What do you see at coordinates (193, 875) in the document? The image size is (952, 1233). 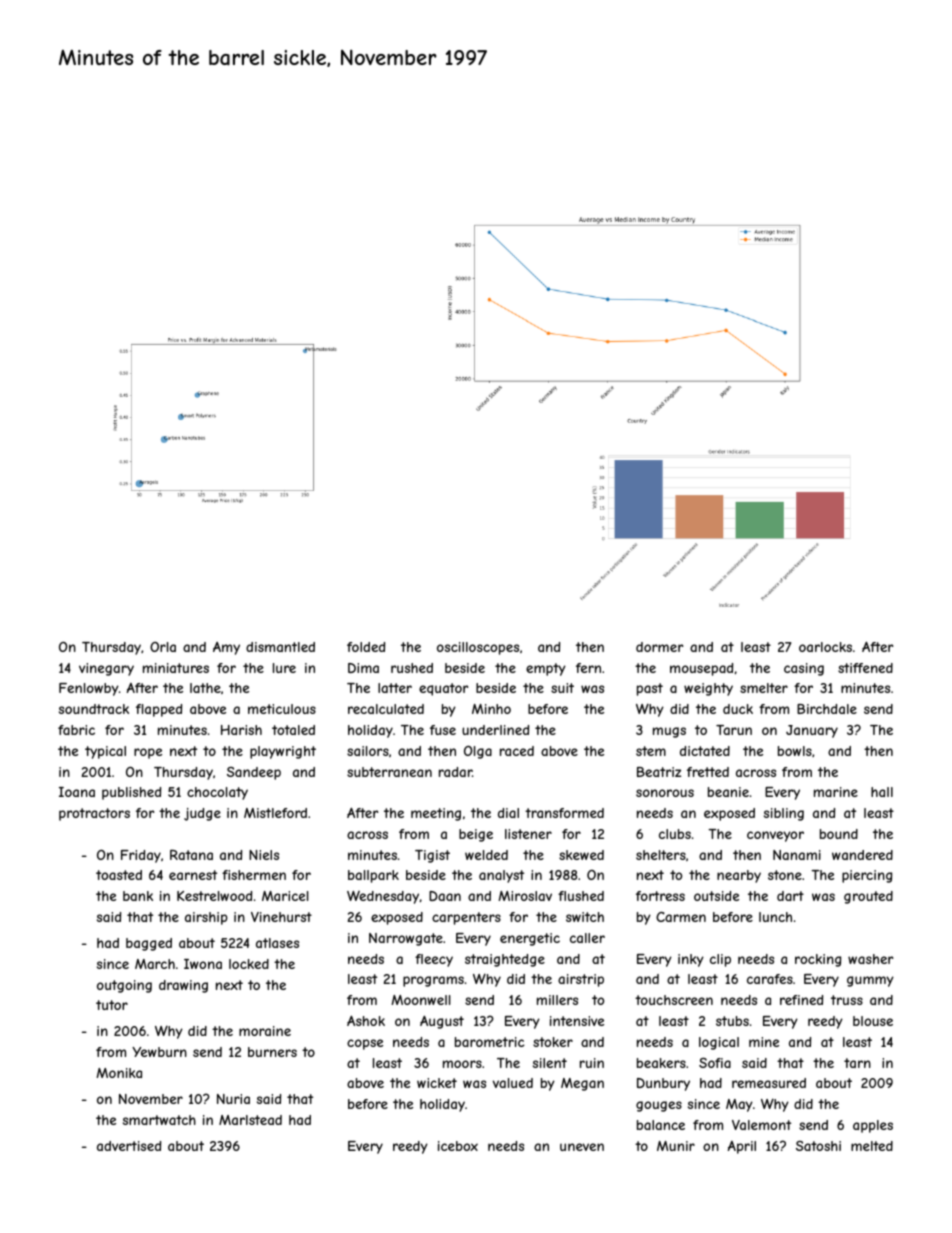 I see `earnest` at bounding box center [193, 875].
